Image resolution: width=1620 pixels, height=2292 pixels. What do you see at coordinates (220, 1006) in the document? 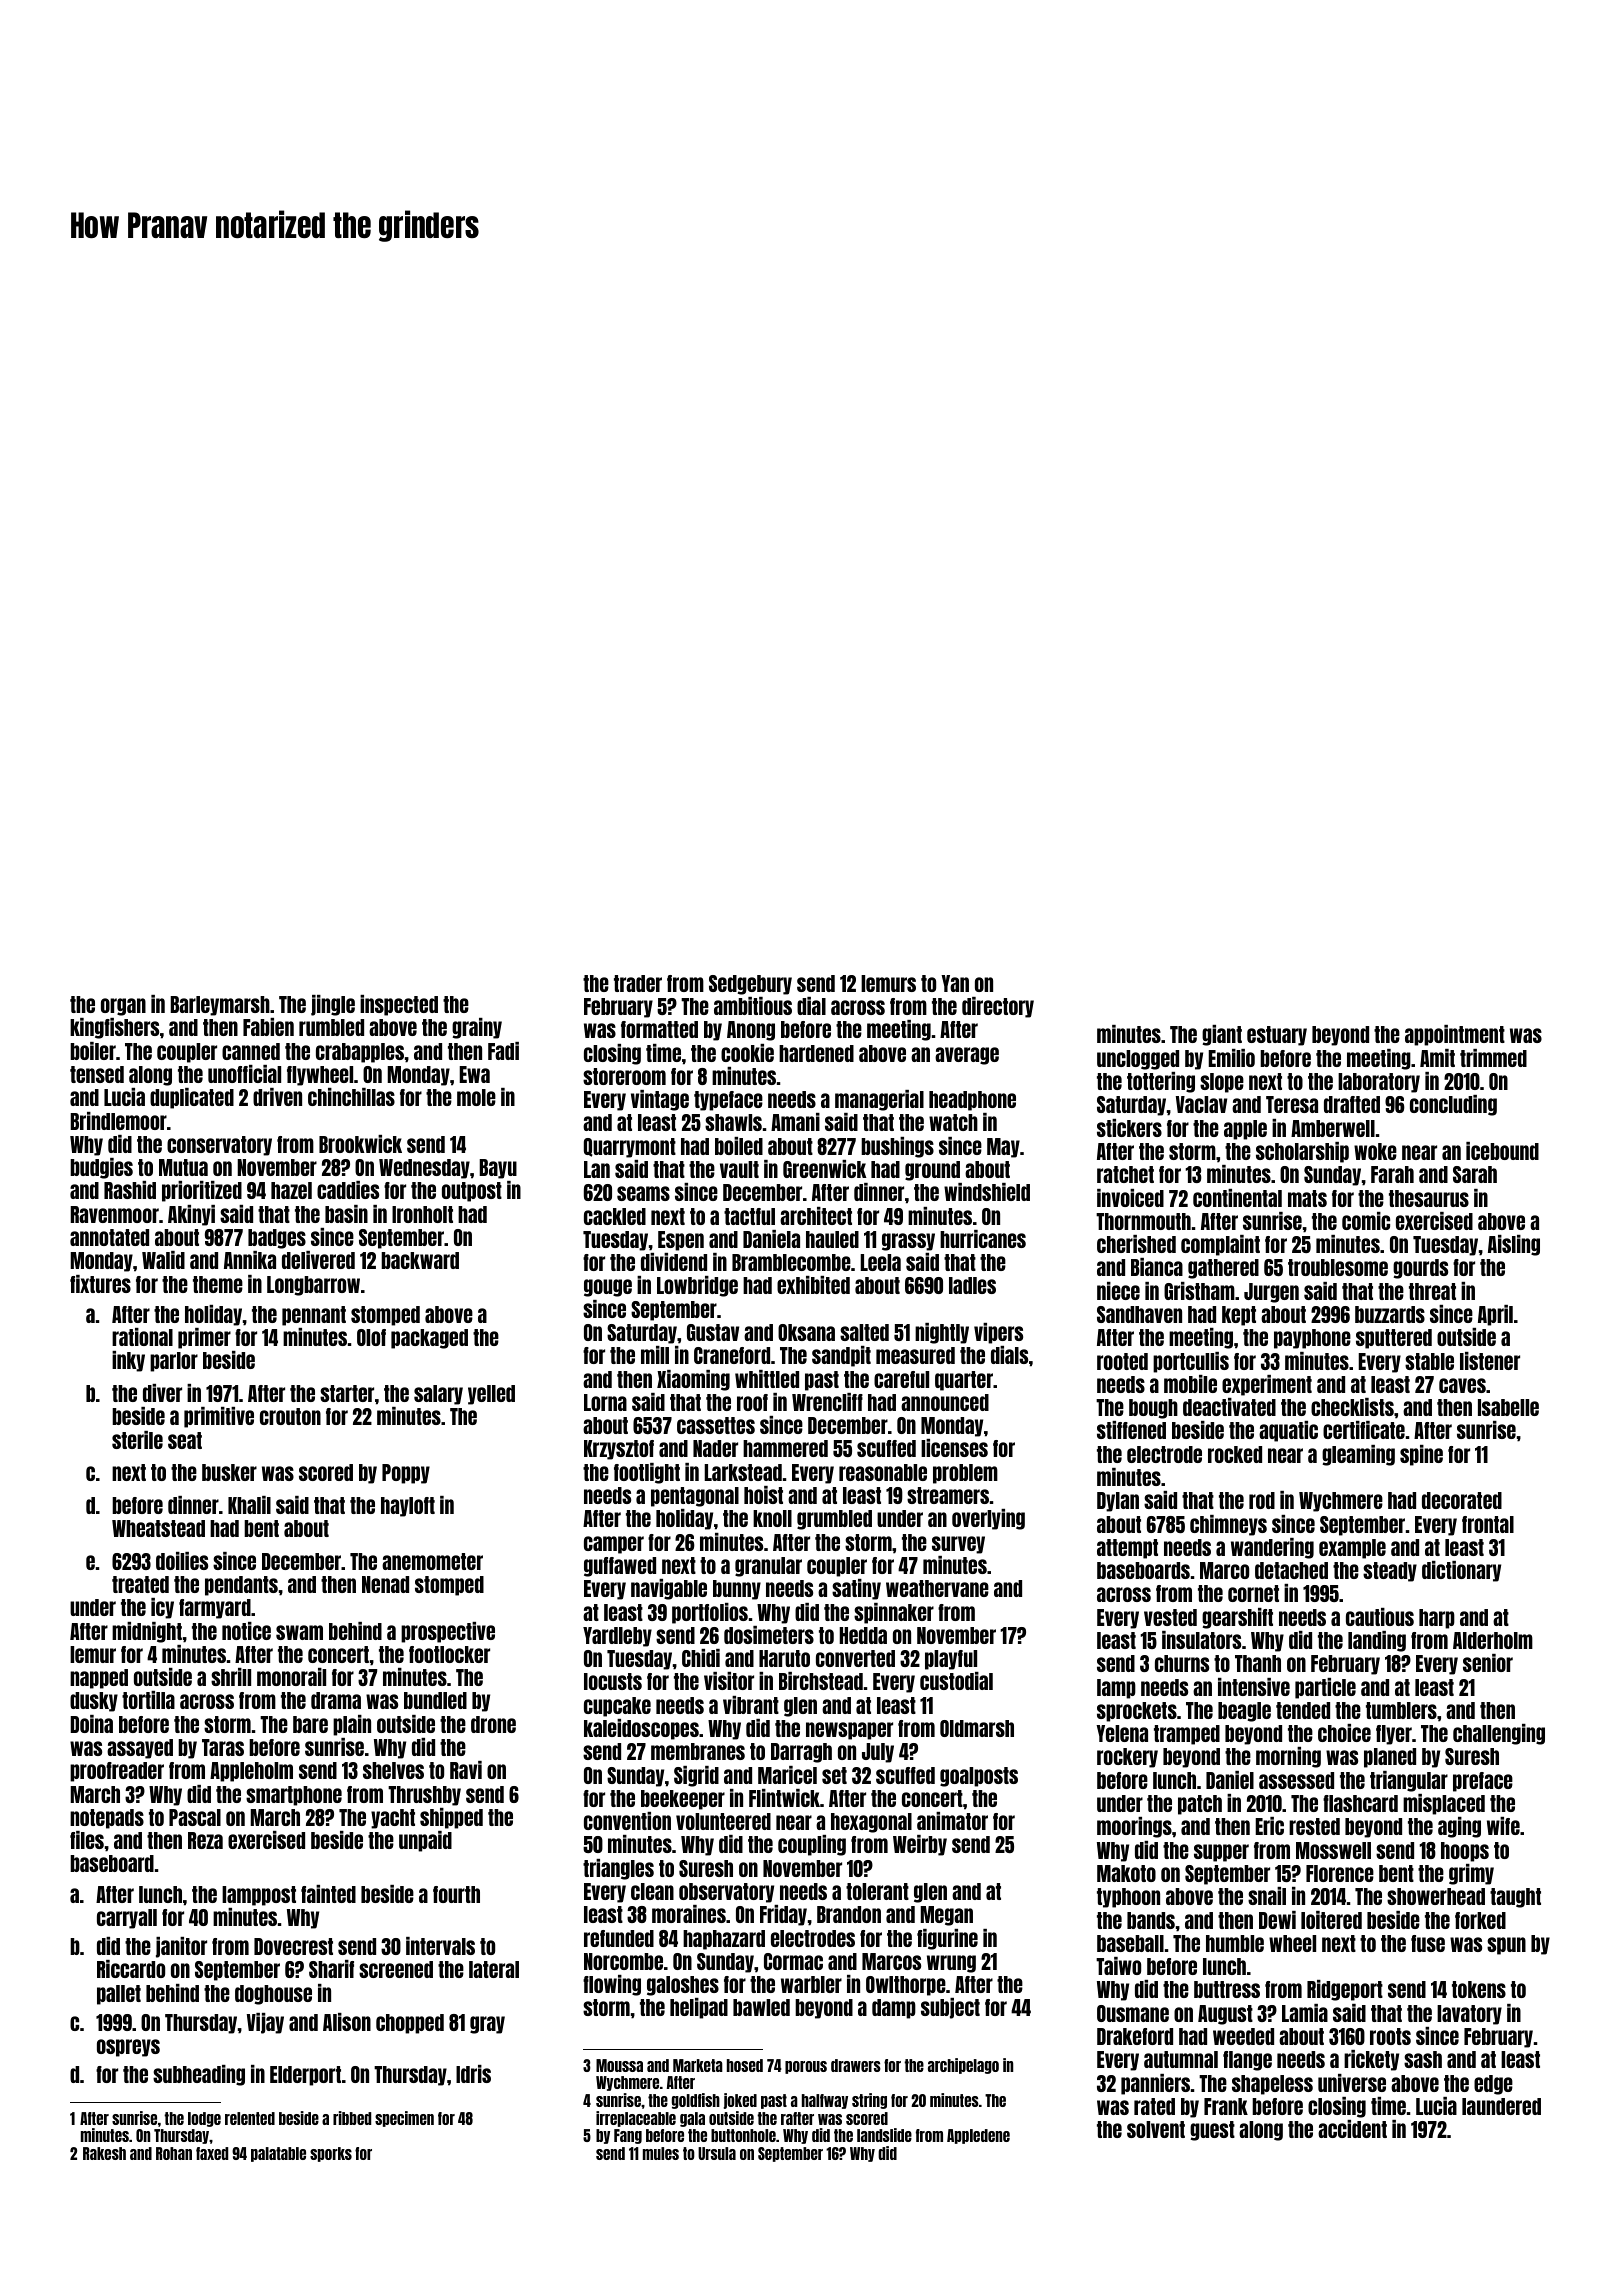
I see `Barleymarsh` at bounding box center [220, 1006].
